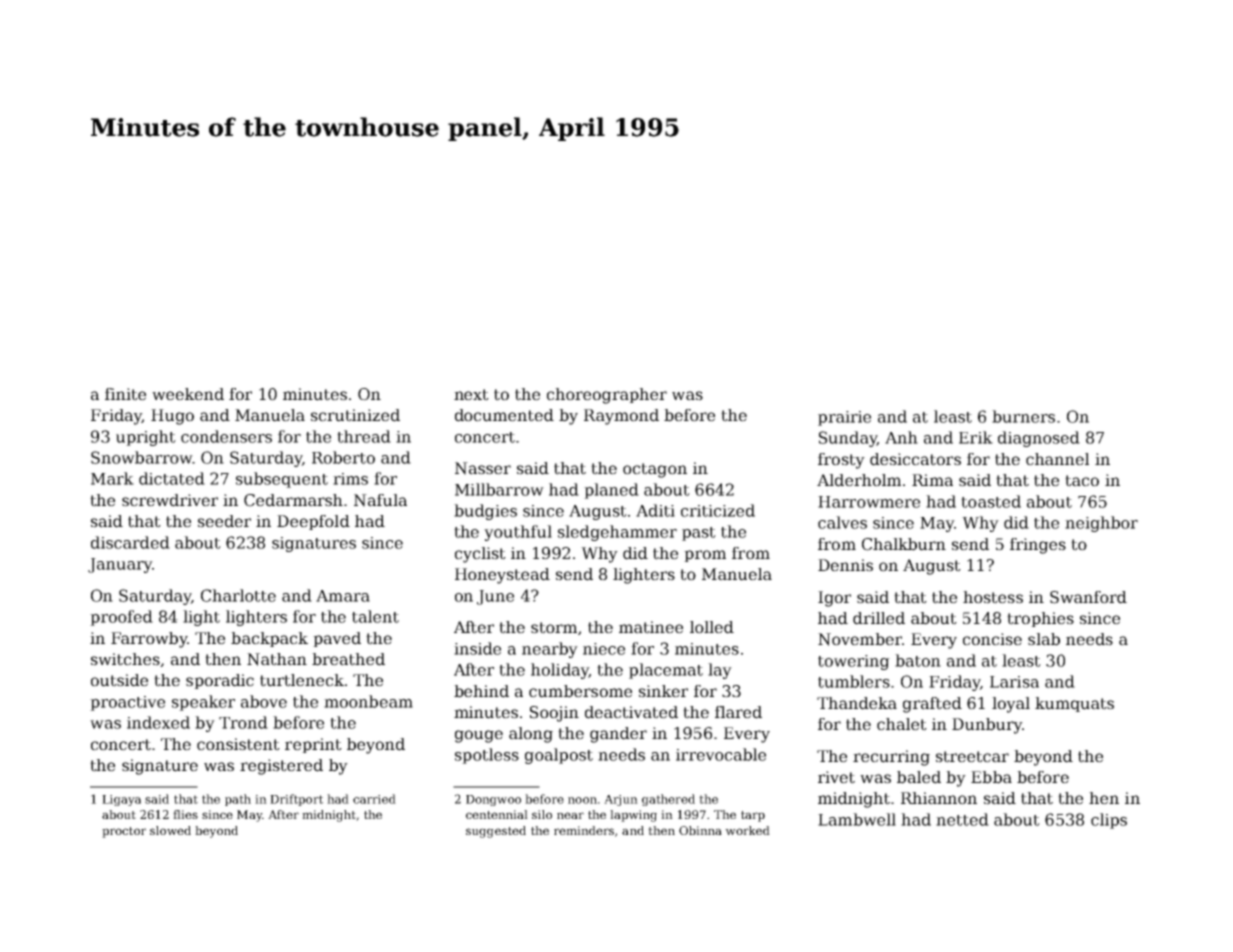  Describe the element at coordinates (991, 501) in the screenshot. I see `toasted` at that location.
